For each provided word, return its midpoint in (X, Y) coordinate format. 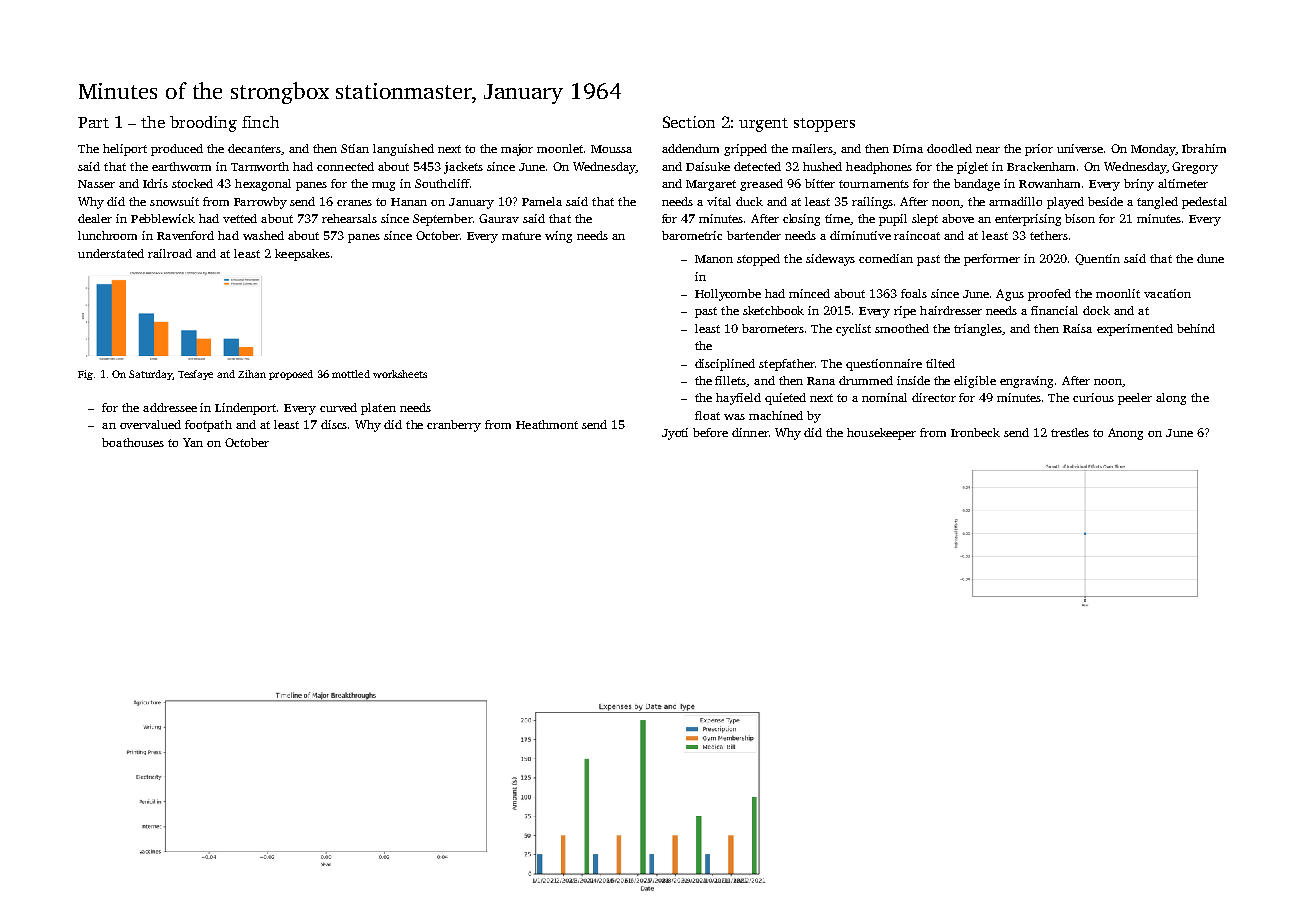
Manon (714, 259)
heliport (125, 150)
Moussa (611, 149)
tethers (1049, 235)
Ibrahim (1204, 148)
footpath (208, 426)
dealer (95, 218)
